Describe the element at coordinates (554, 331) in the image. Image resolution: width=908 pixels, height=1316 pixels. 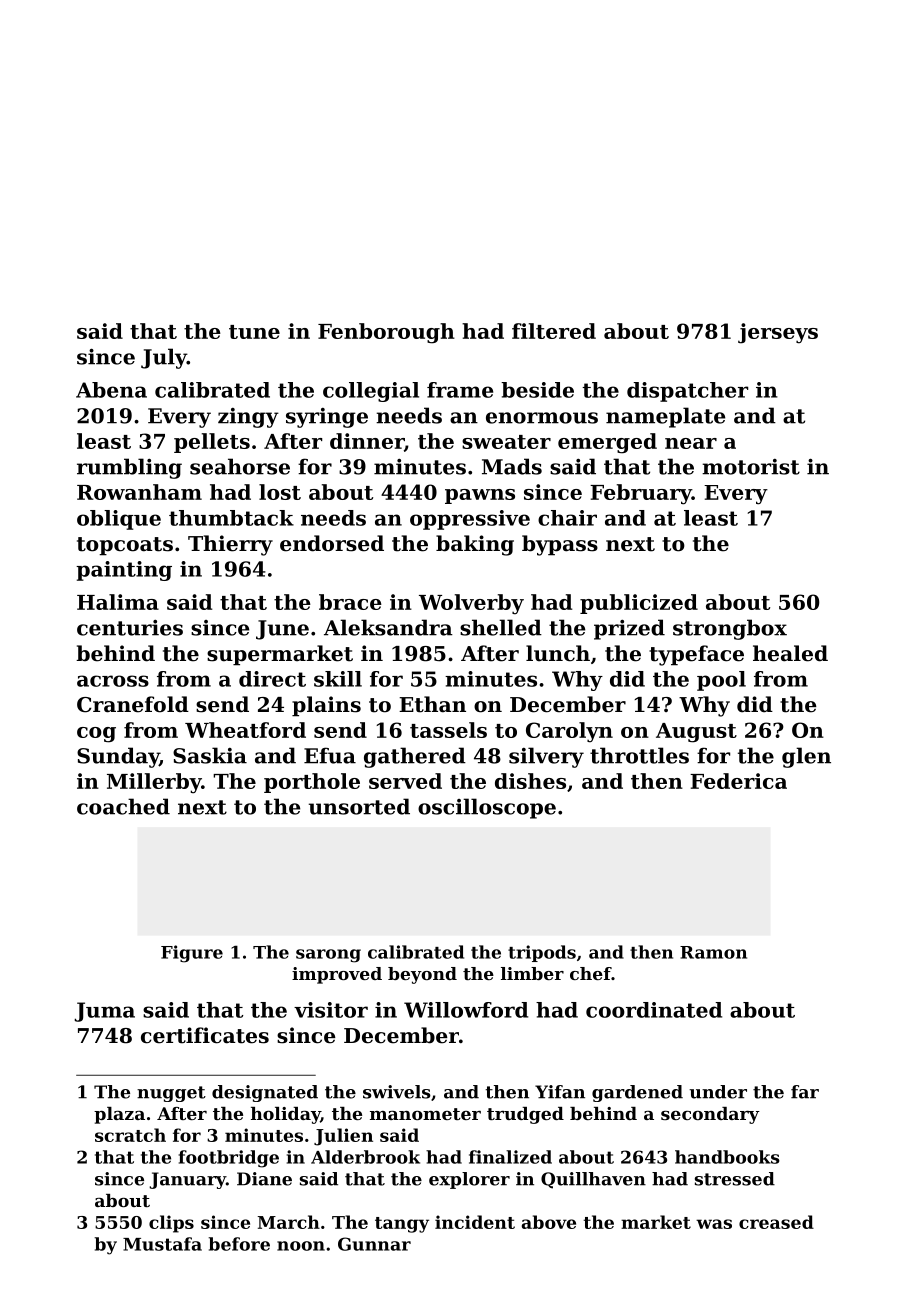
I see `filtered` at that location.
